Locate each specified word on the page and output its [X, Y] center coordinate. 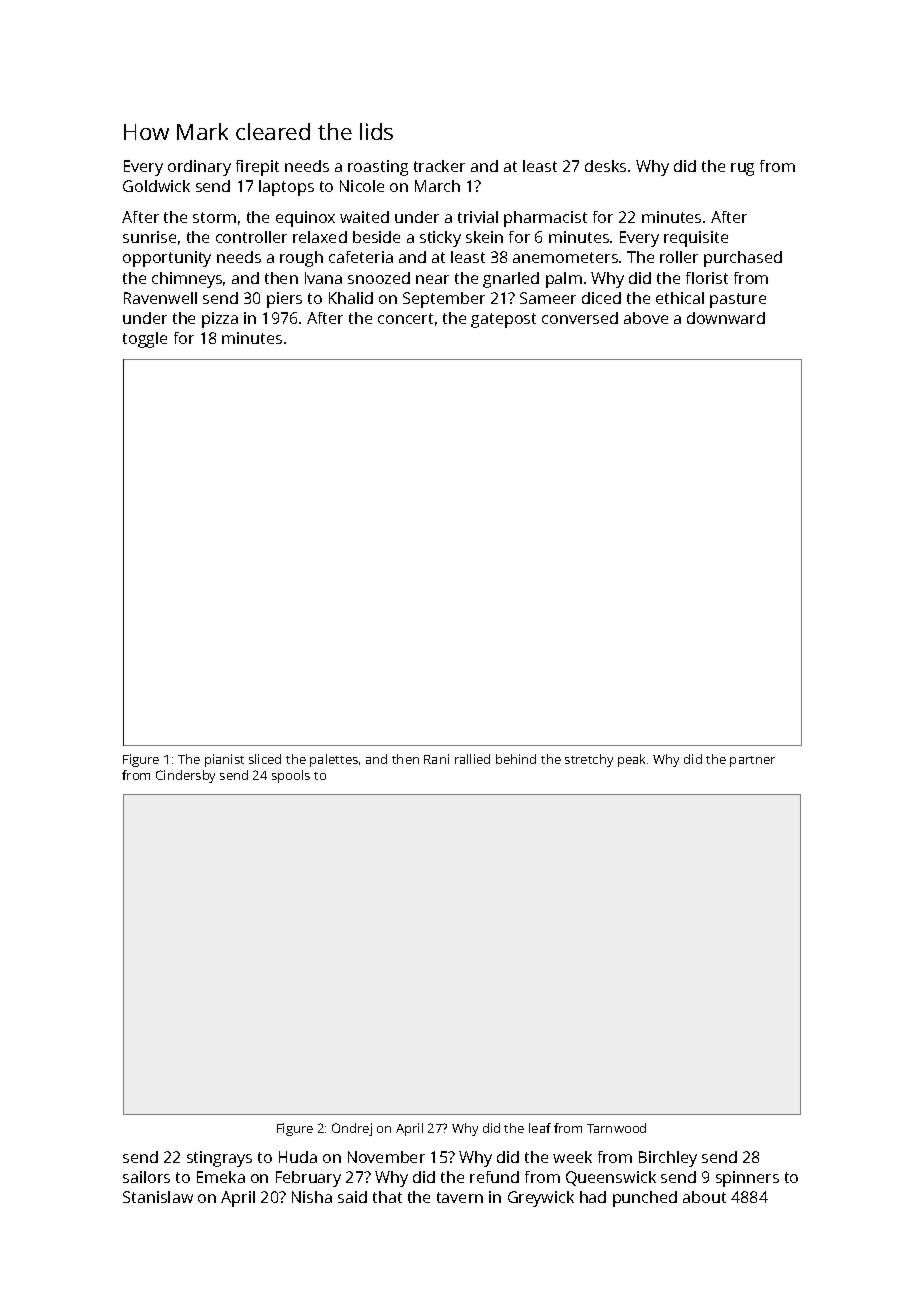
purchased [743, 259]
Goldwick [156, 186]
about [704, 1197]
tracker [439, 166]
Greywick [541, 1199]
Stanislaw [158, 1197]
